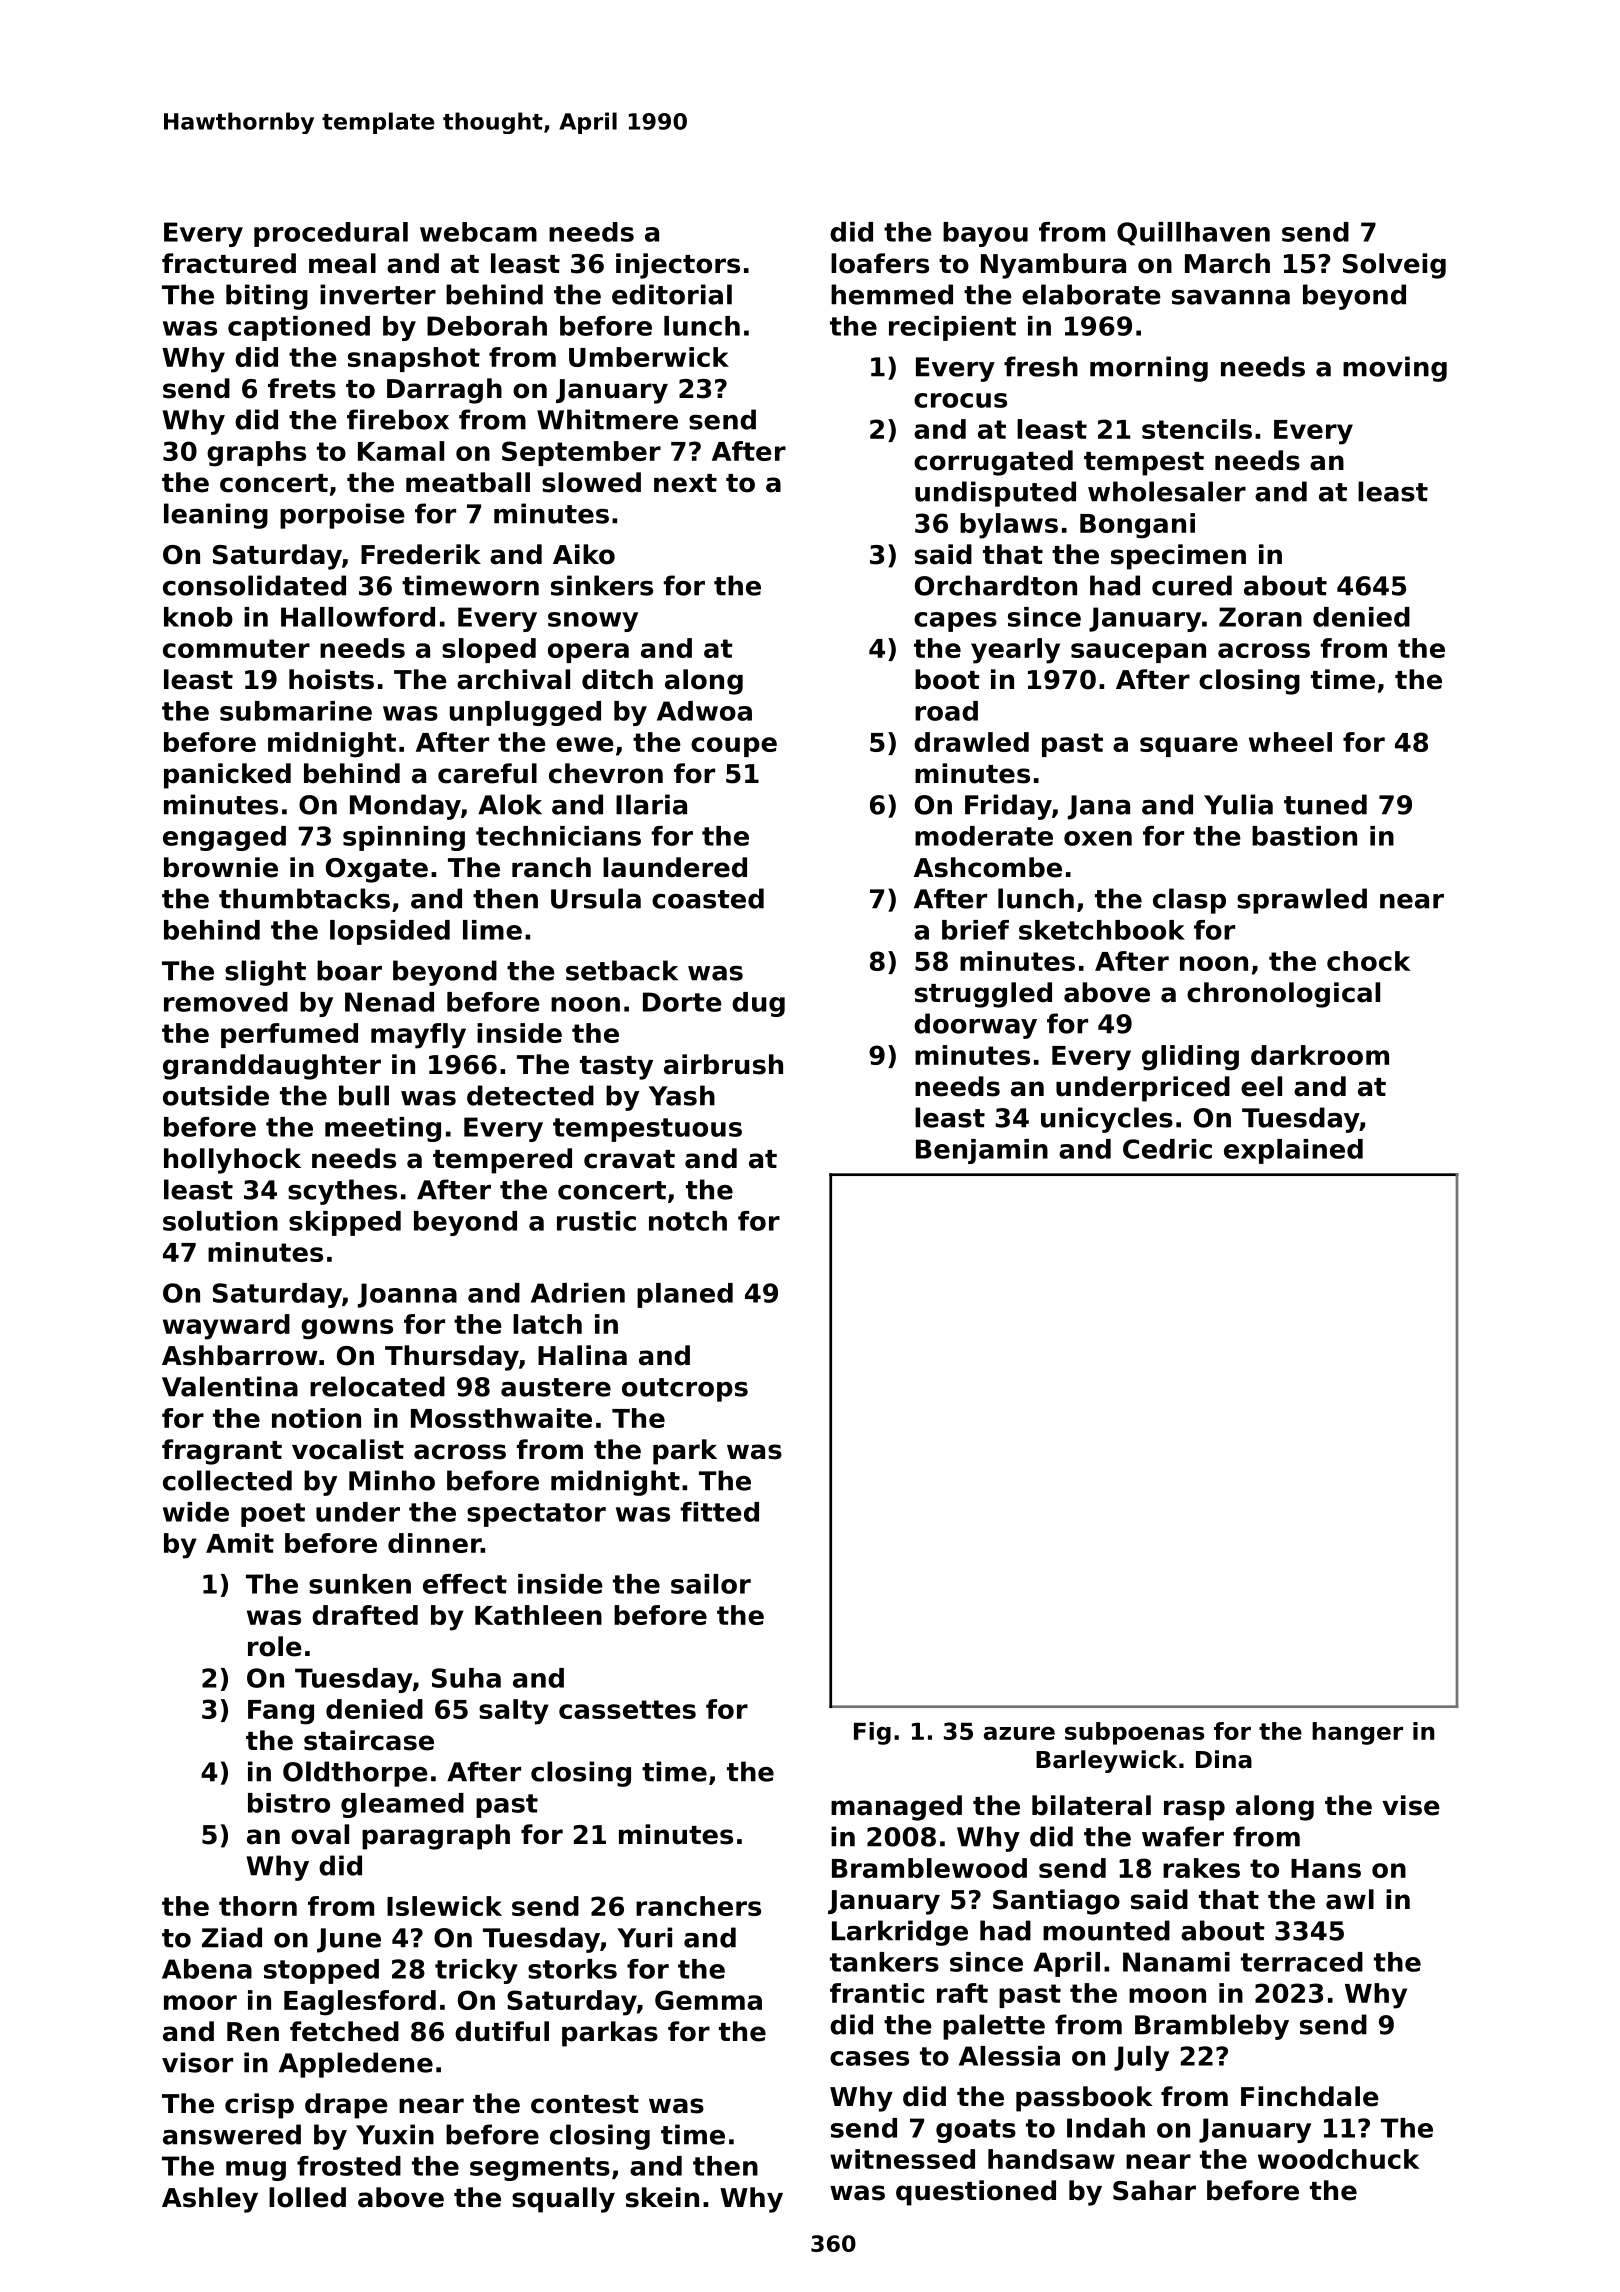  Describe the element at coordinates (644, 1937) in the image. I see `Yuri` at that location.
